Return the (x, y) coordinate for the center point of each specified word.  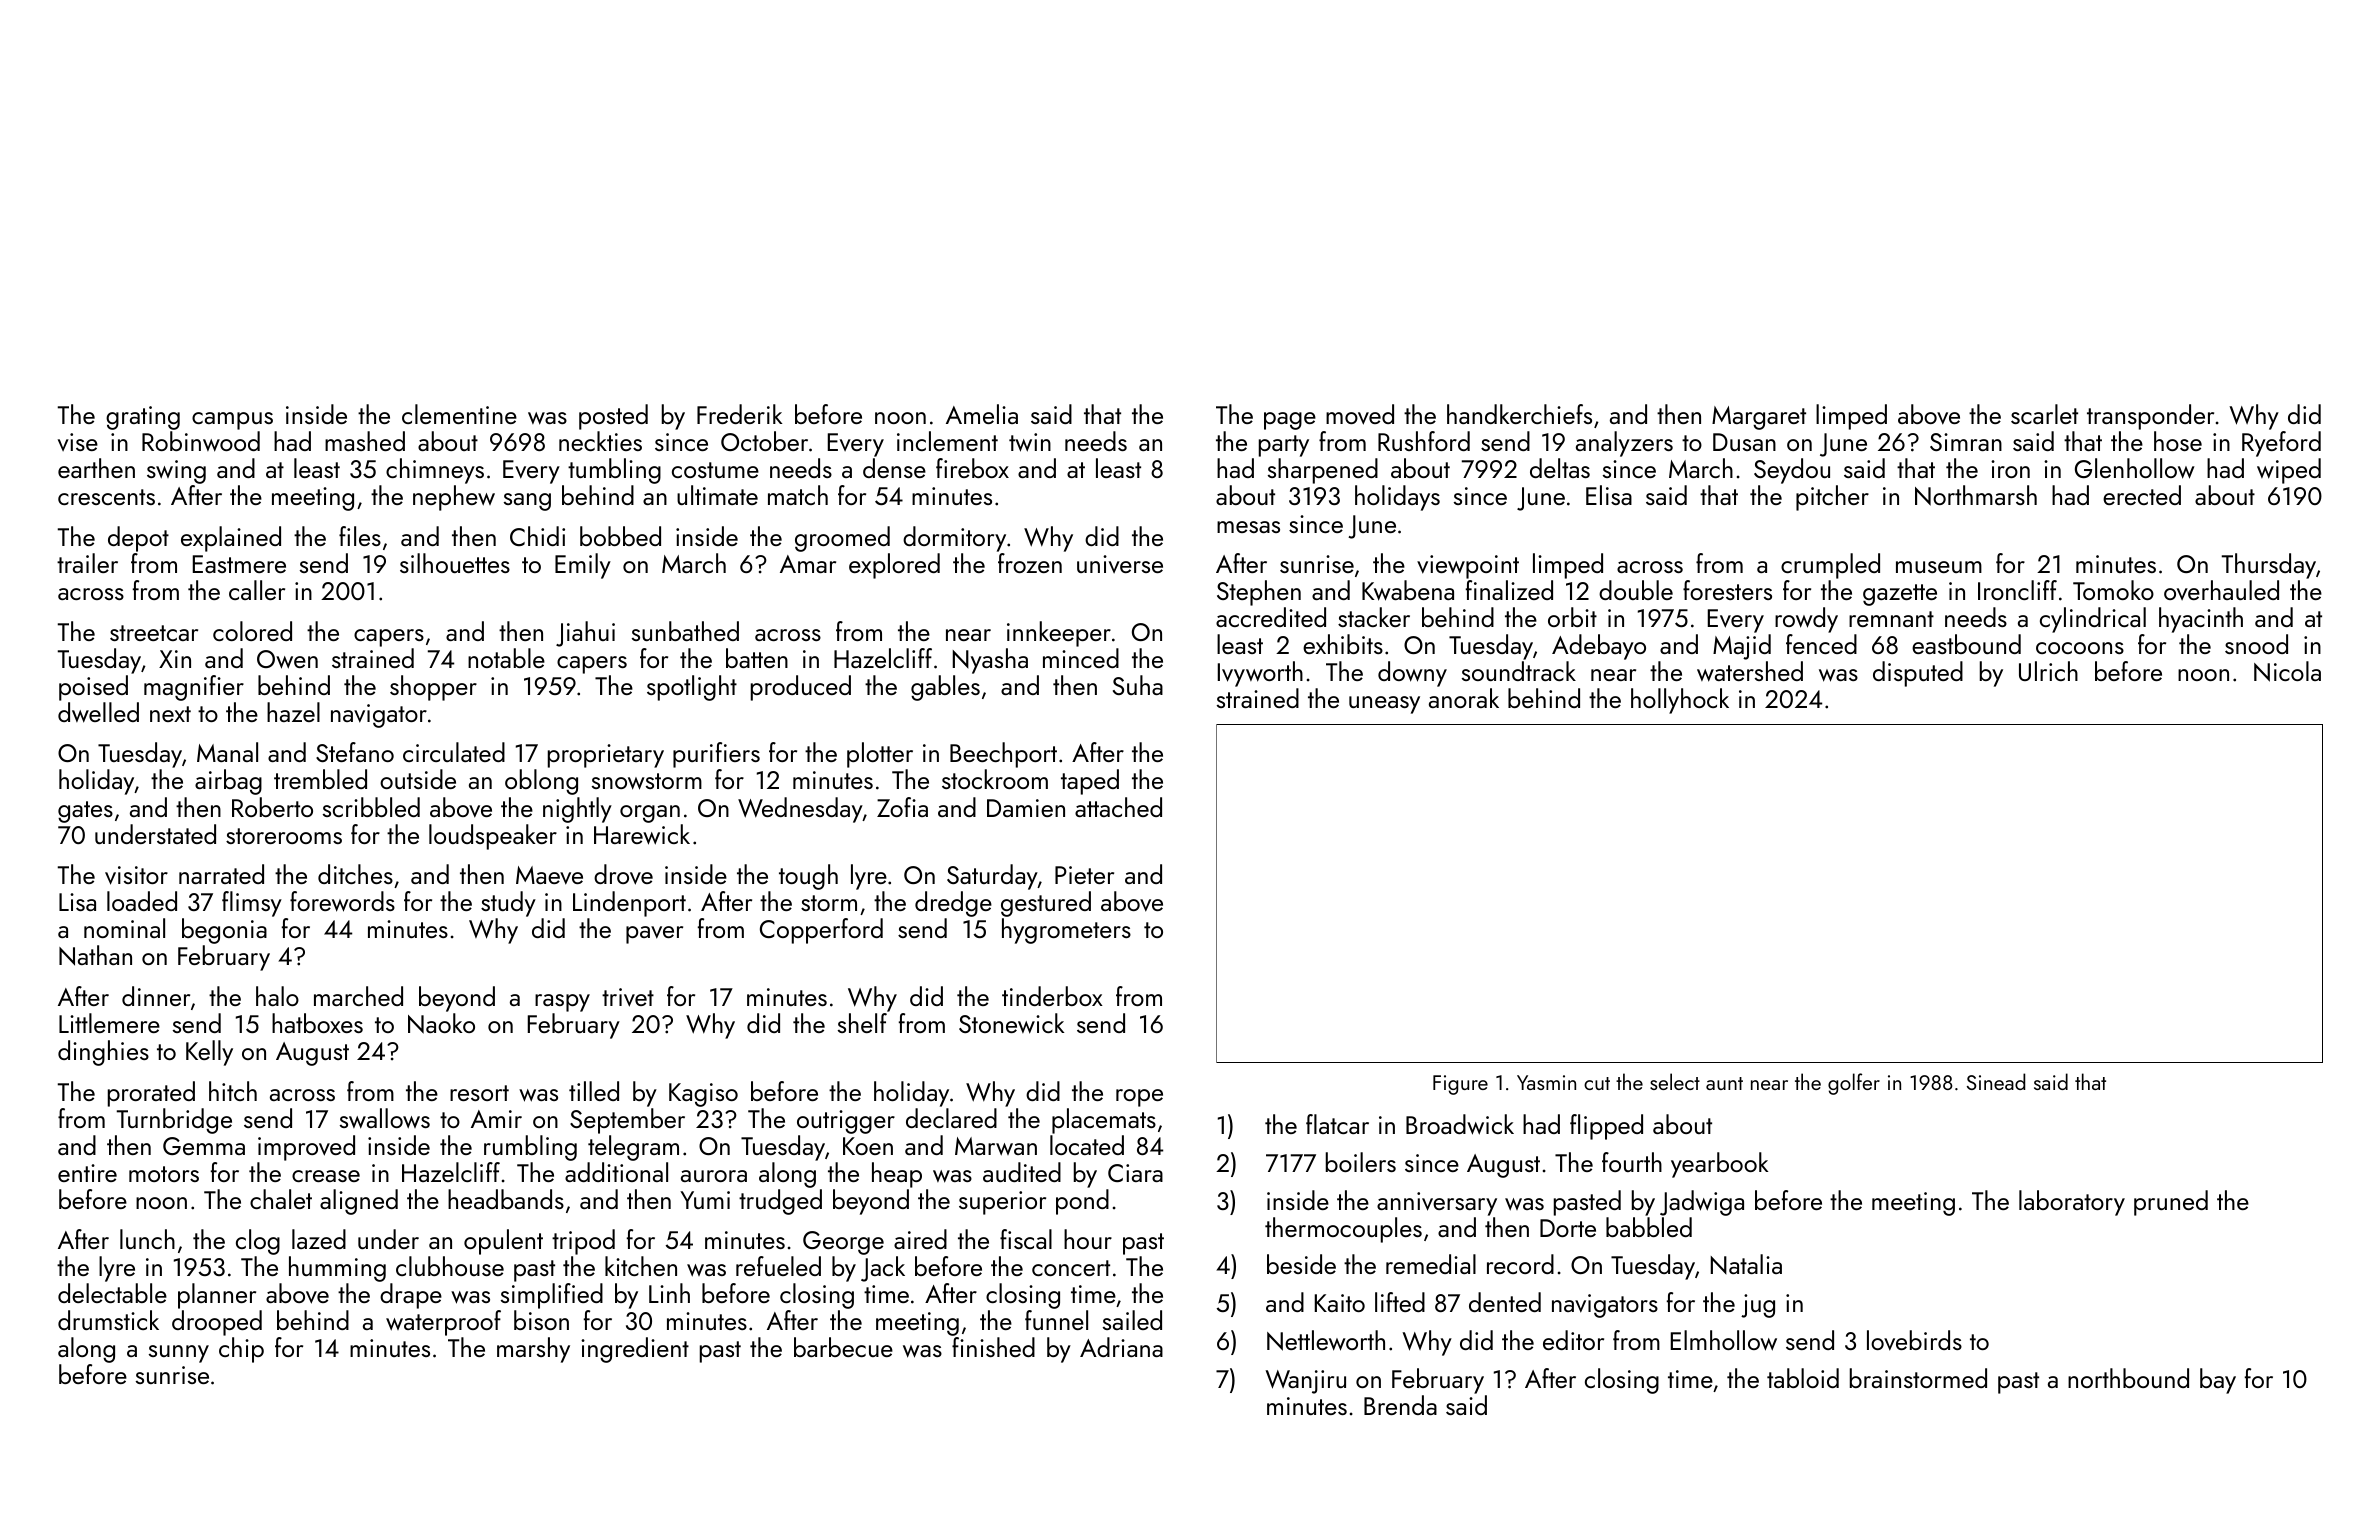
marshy (533, 1350)
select (1675, 1081)
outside (418, 779)
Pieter (1084, 875)
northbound (2128, 1378)
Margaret (1759, 418)
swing (176, 472)
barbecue (843, 1347)
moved (1360, 414)
